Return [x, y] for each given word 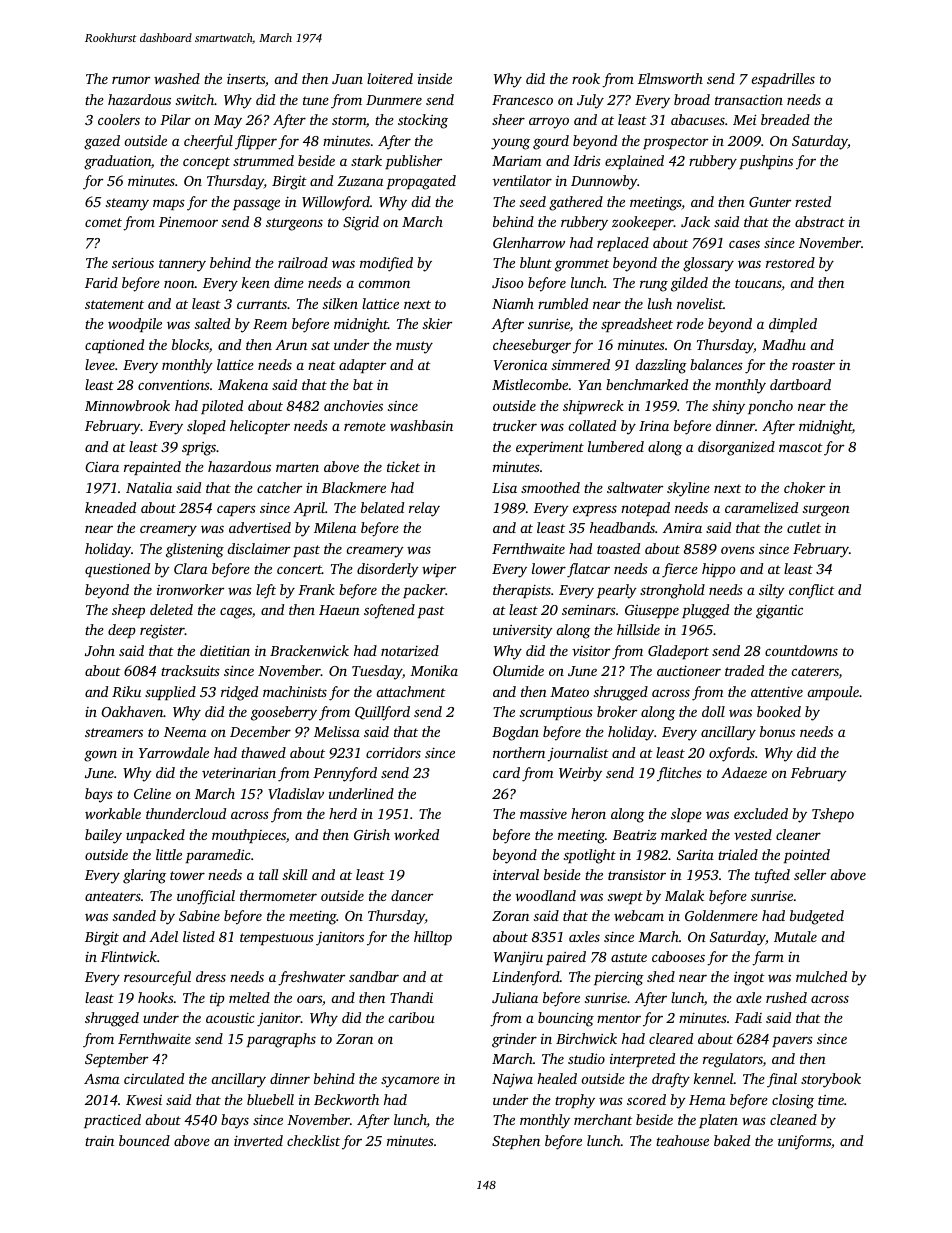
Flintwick [129, 956]
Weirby [580, 774]
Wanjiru [518, 959]
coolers [119, 119]
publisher [413, 162]
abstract [820, 221]
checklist [313, 1140]
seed [533, 201]
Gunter [770, 202]
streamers [114, 732]
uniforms [804, 1142]
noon [179, 284]
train [99, 1141]
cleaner [798, 834]
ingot [749, 978]
